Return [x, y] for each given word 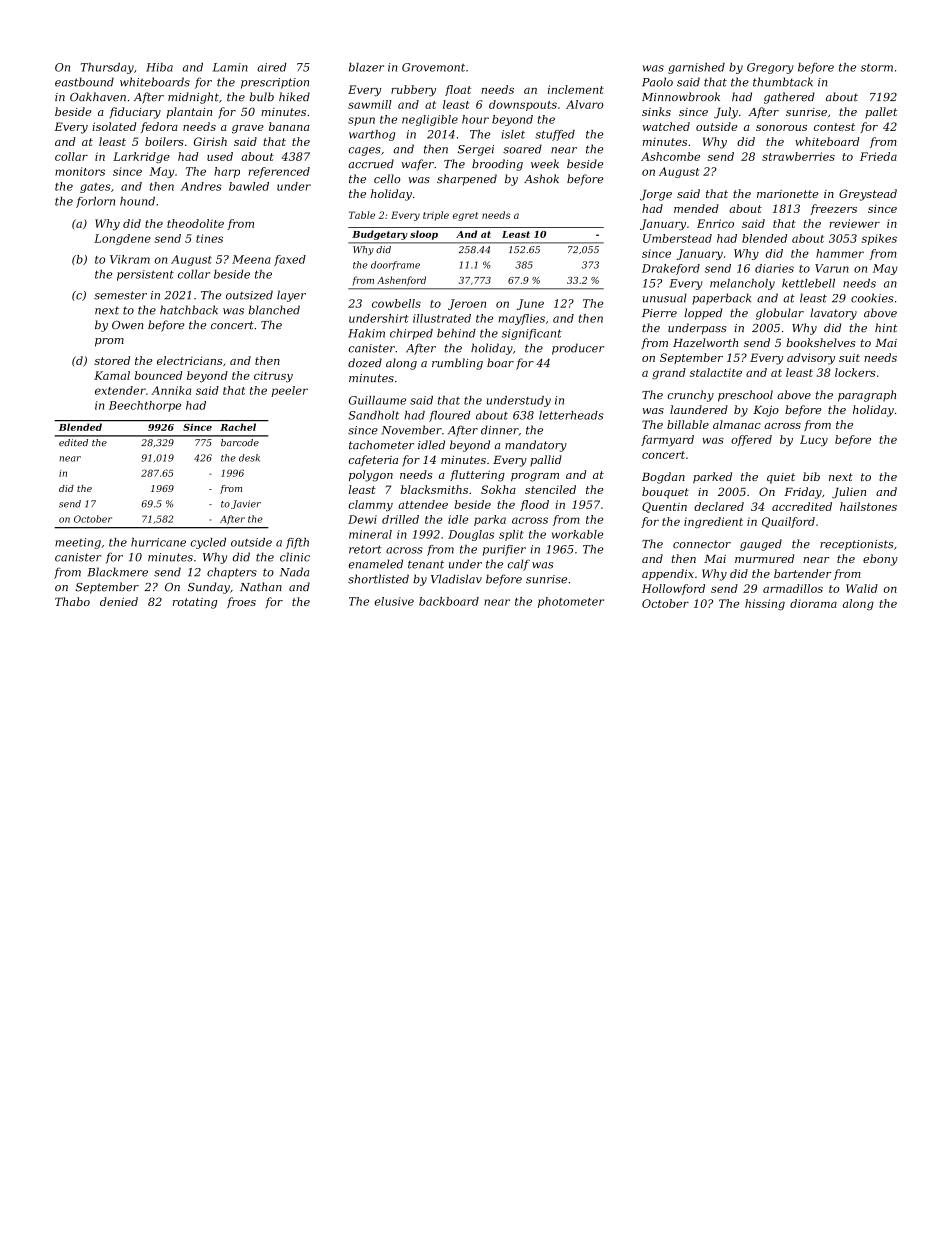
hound [137, 201]
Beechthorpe [145, 406]
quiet [781, 478]
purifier [504, 550]
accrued [371, 164]
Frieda [878, 156]
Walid [862, 588]
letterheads [571, 415]
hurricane [158, 542]
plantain [189, 112]
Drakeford [671, 269]
